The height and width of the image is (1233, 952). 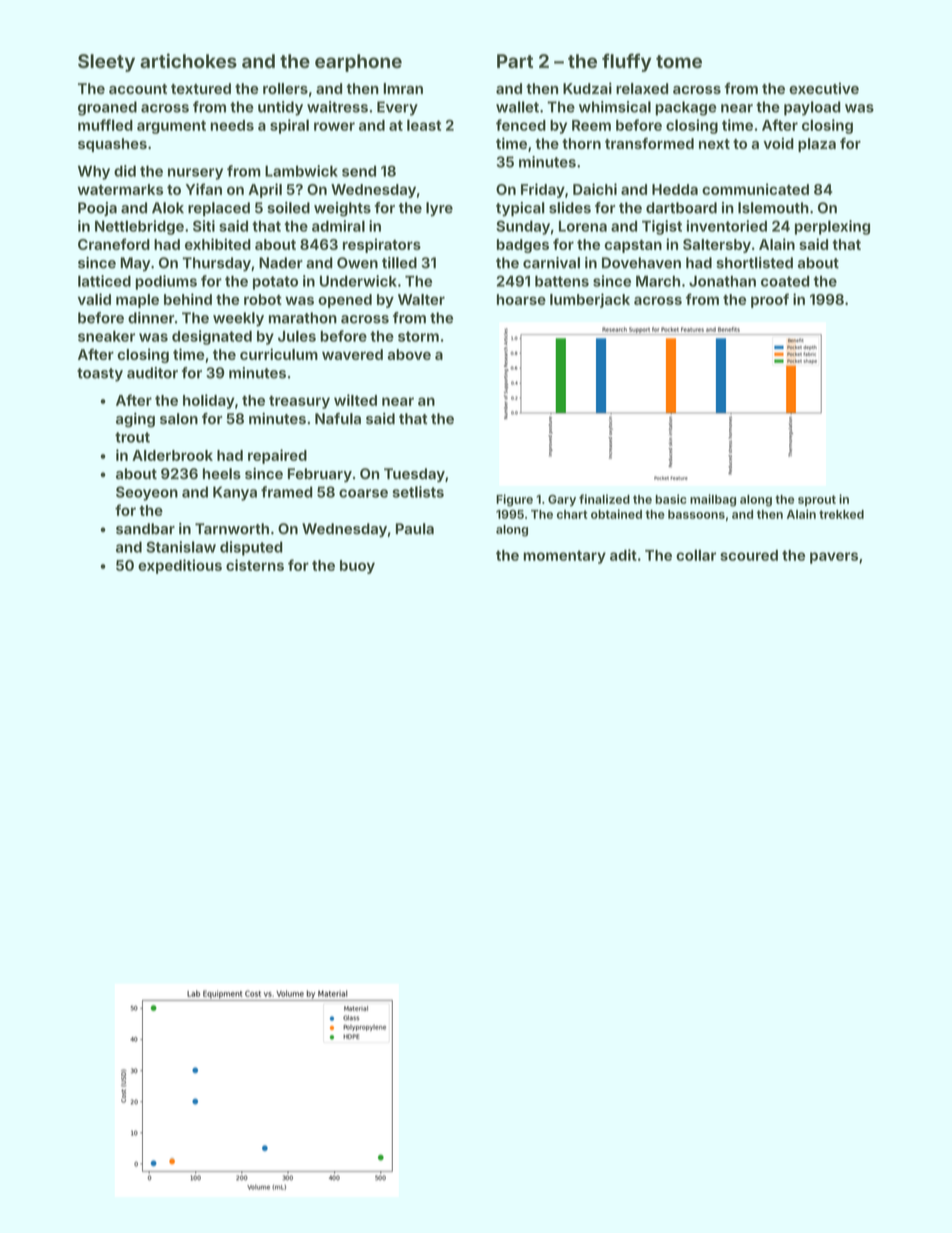 I want to click on battens, so click(x=562, y=281).
